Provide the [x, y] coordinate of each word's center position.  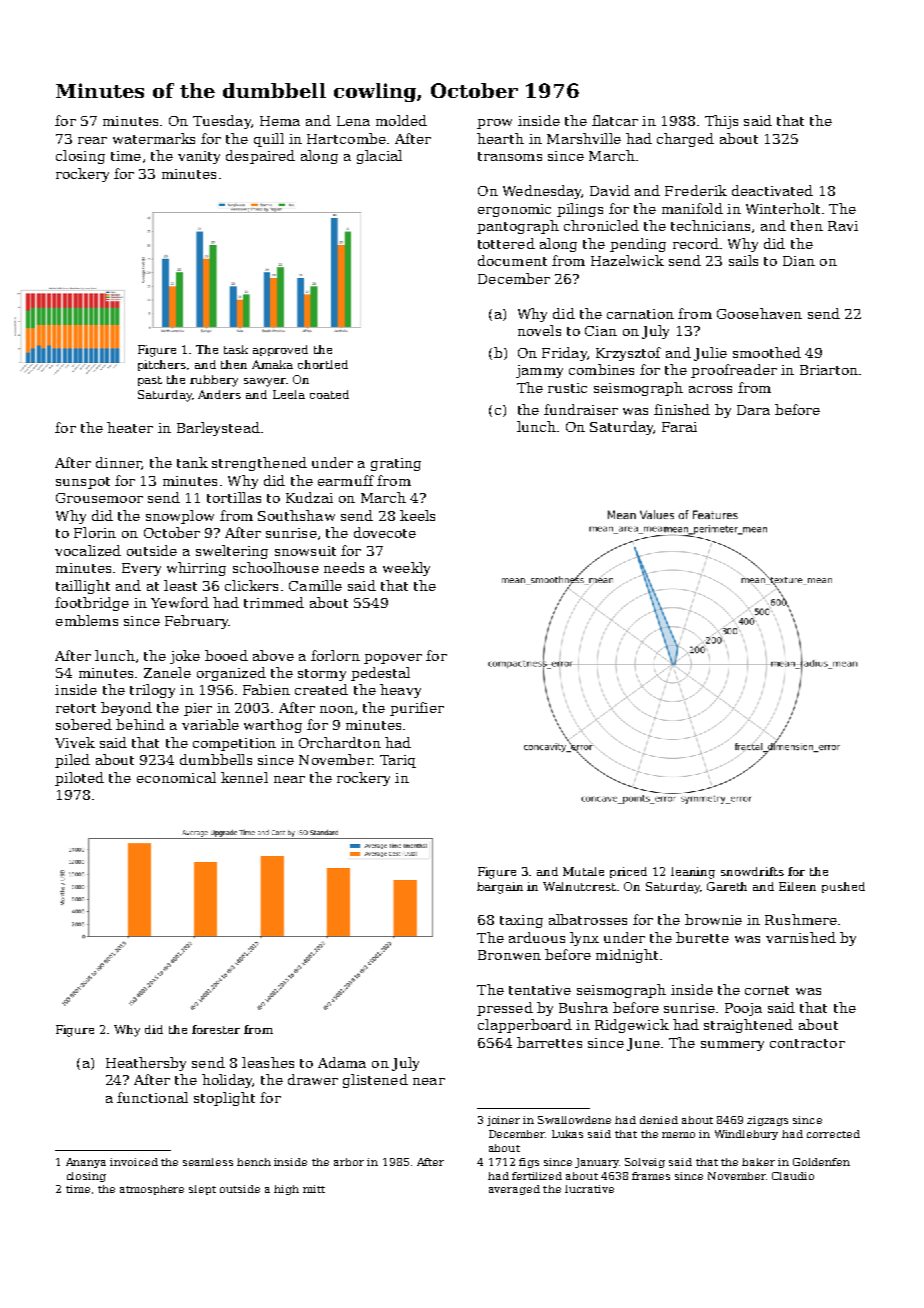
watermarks [154, 138]
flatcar [615, 120]
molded [401, 120]
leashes [268, 1062]
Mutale [583, 871]
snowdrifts [752, 871]
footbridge [92, 604]
